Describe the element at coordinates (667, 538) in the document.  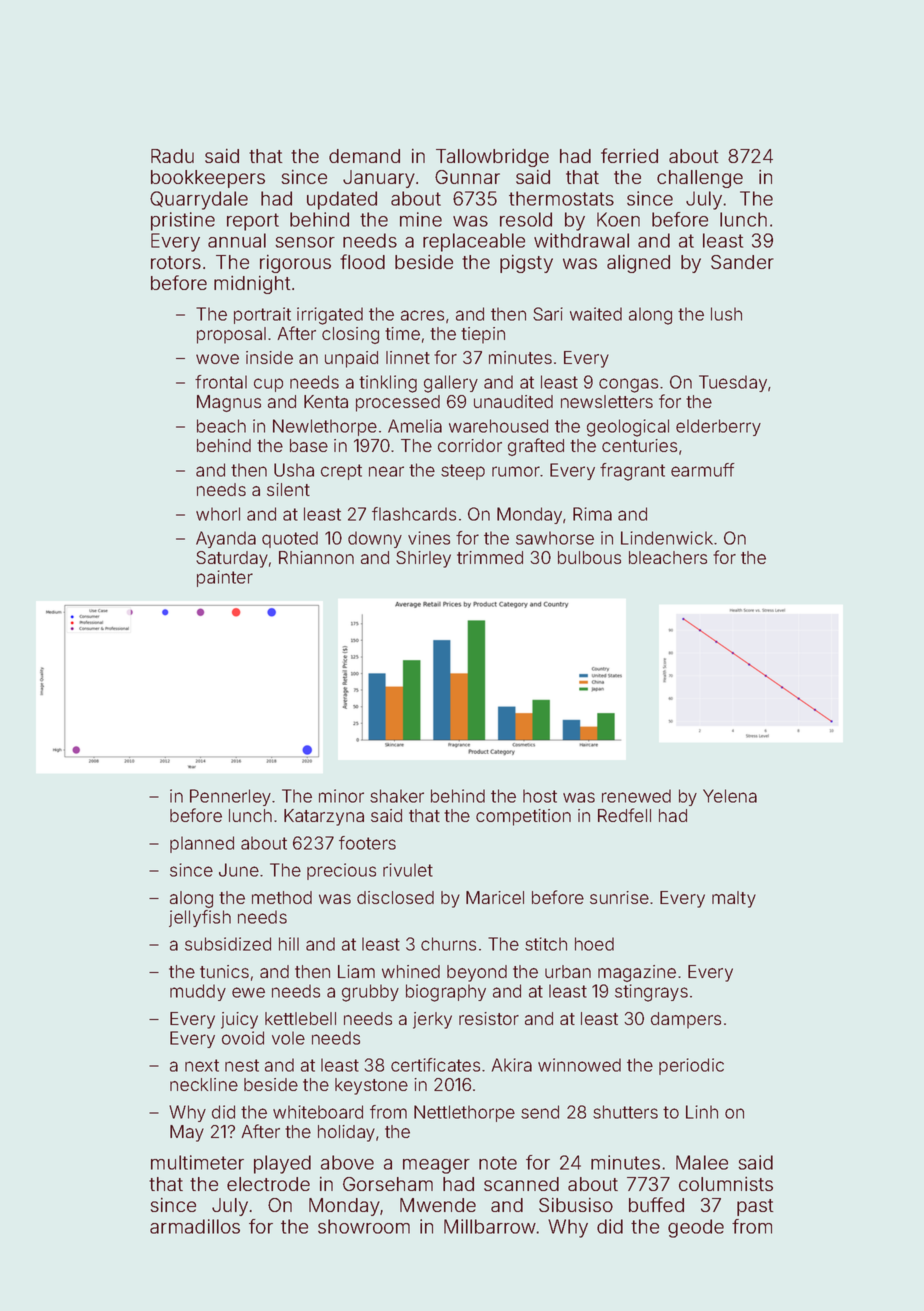
I see `Lindenwick` at that location.
